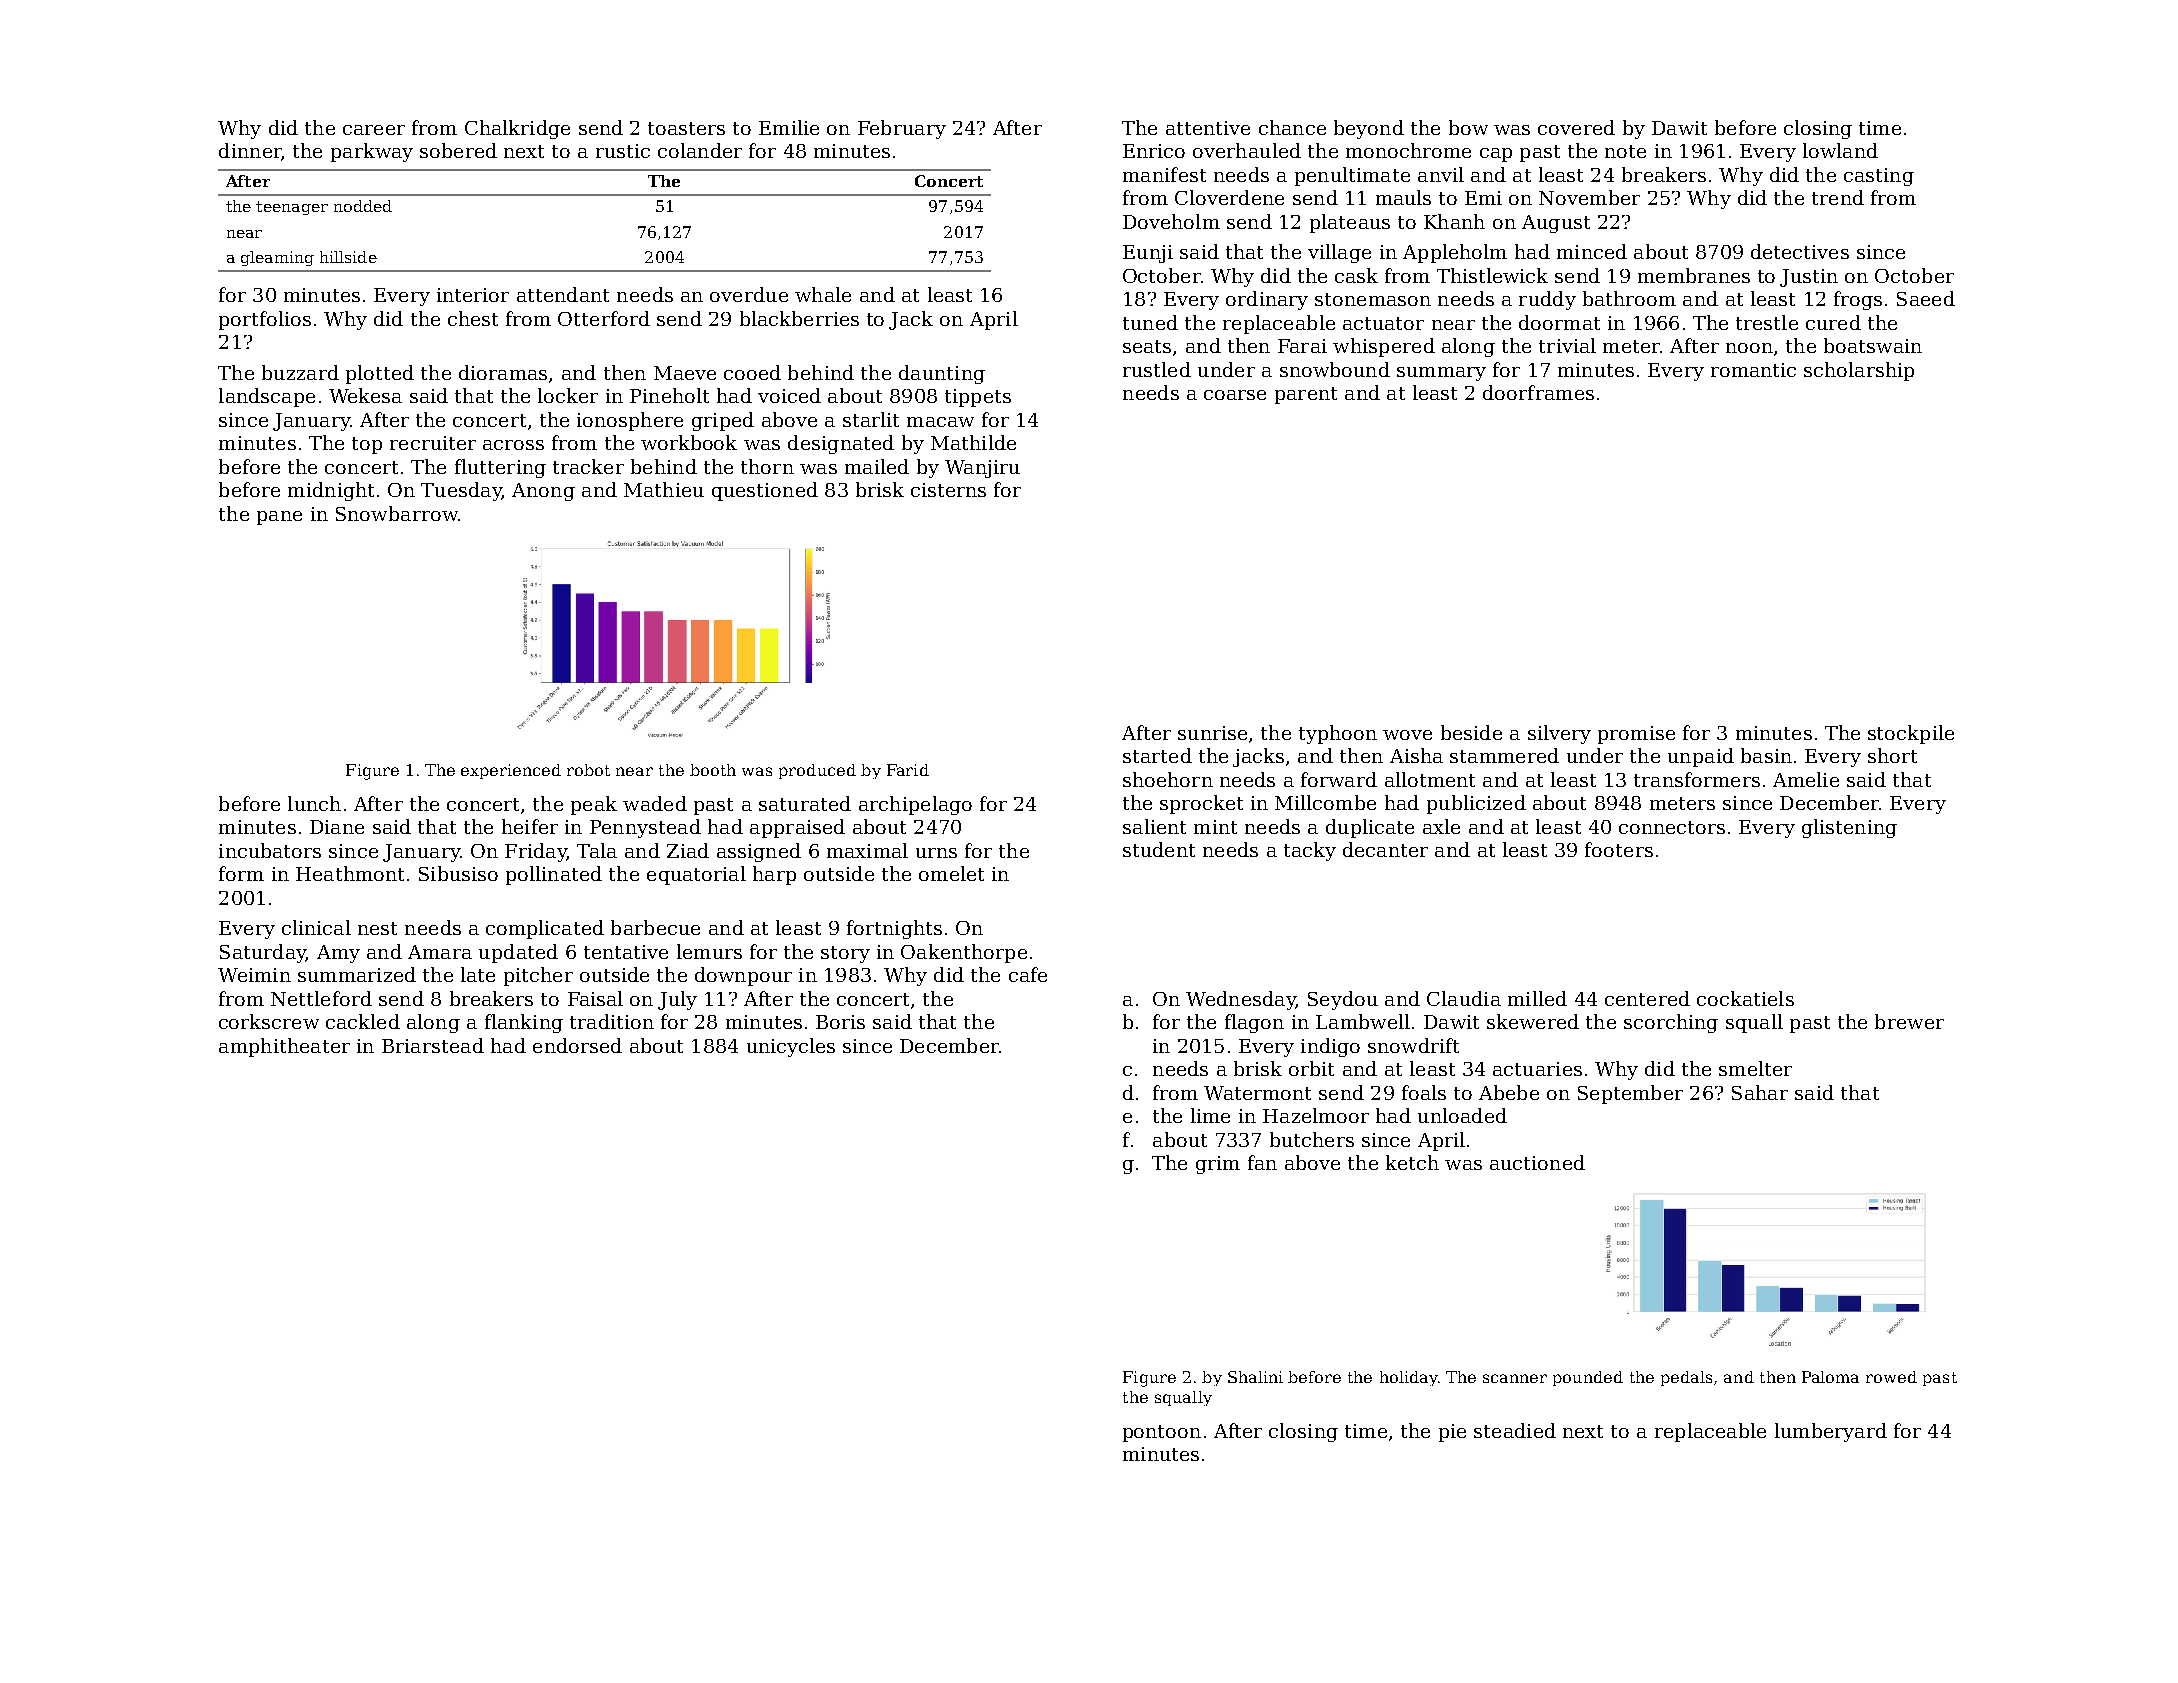 The image size is (2178, 1683). Describe the element at coordinates (948, 490) in the screenshot. I see `cisterns` at that location.
